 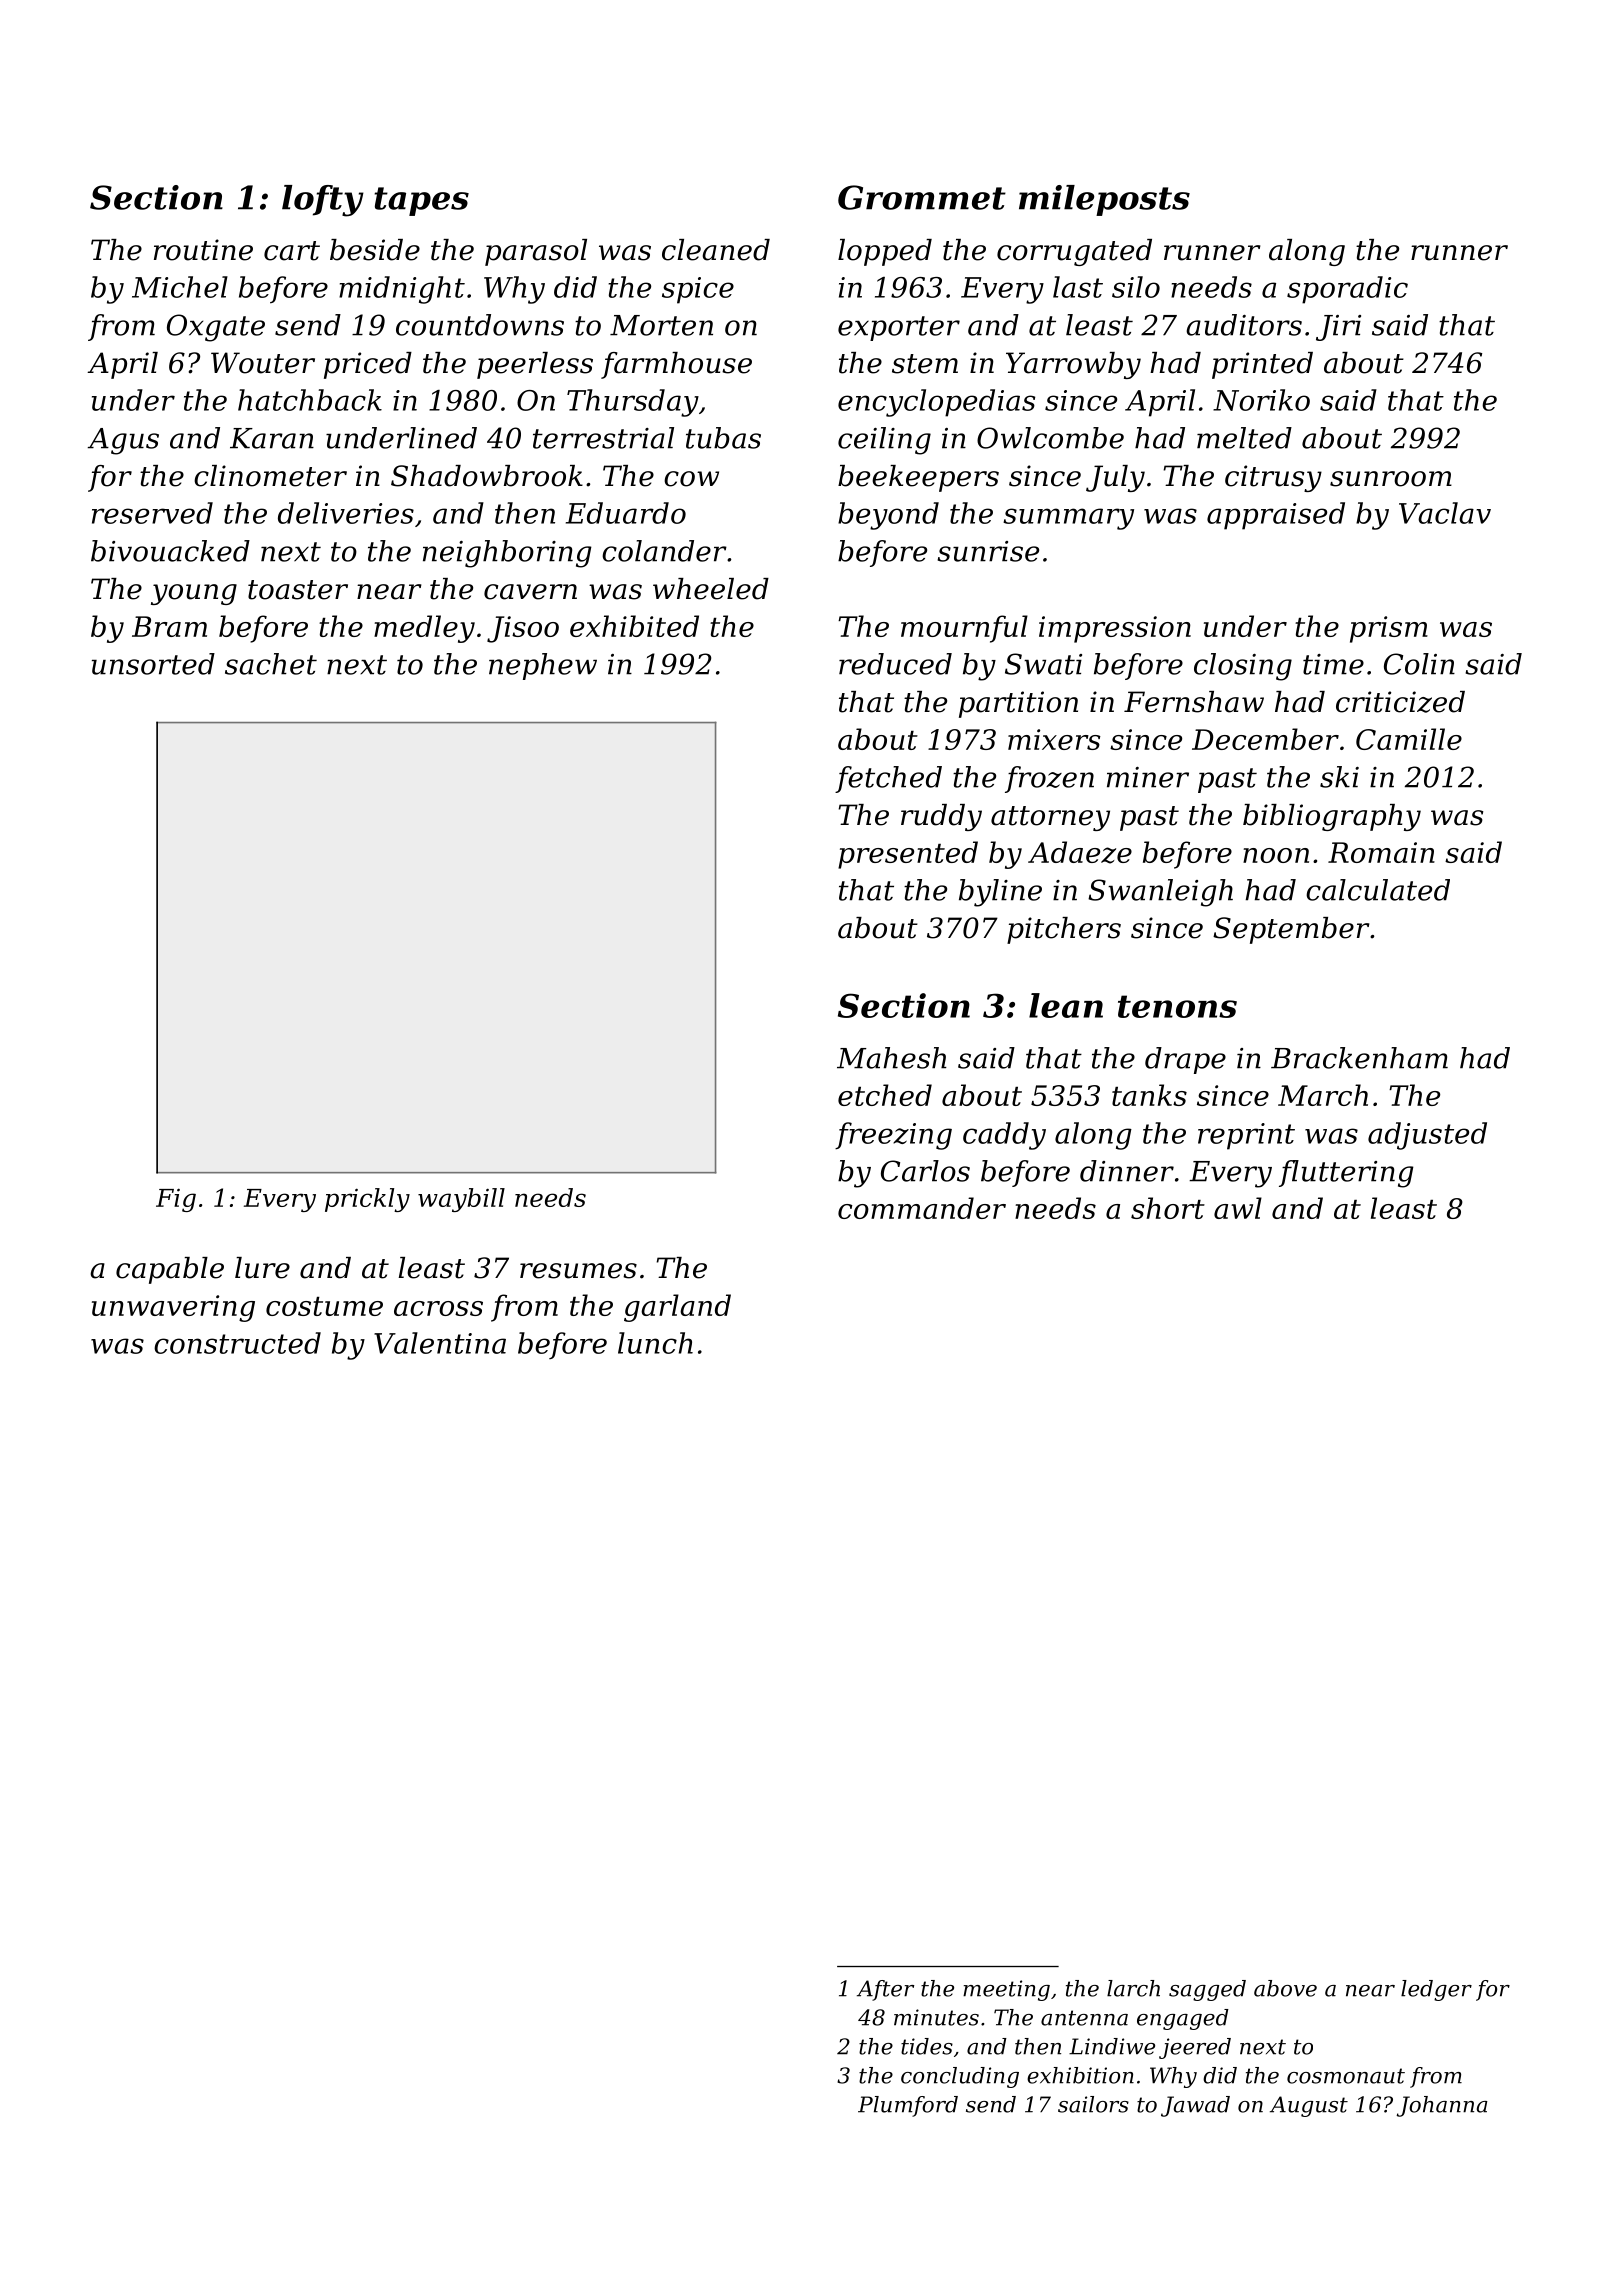 I want to click on Morten, so click(x=661, y=325).
